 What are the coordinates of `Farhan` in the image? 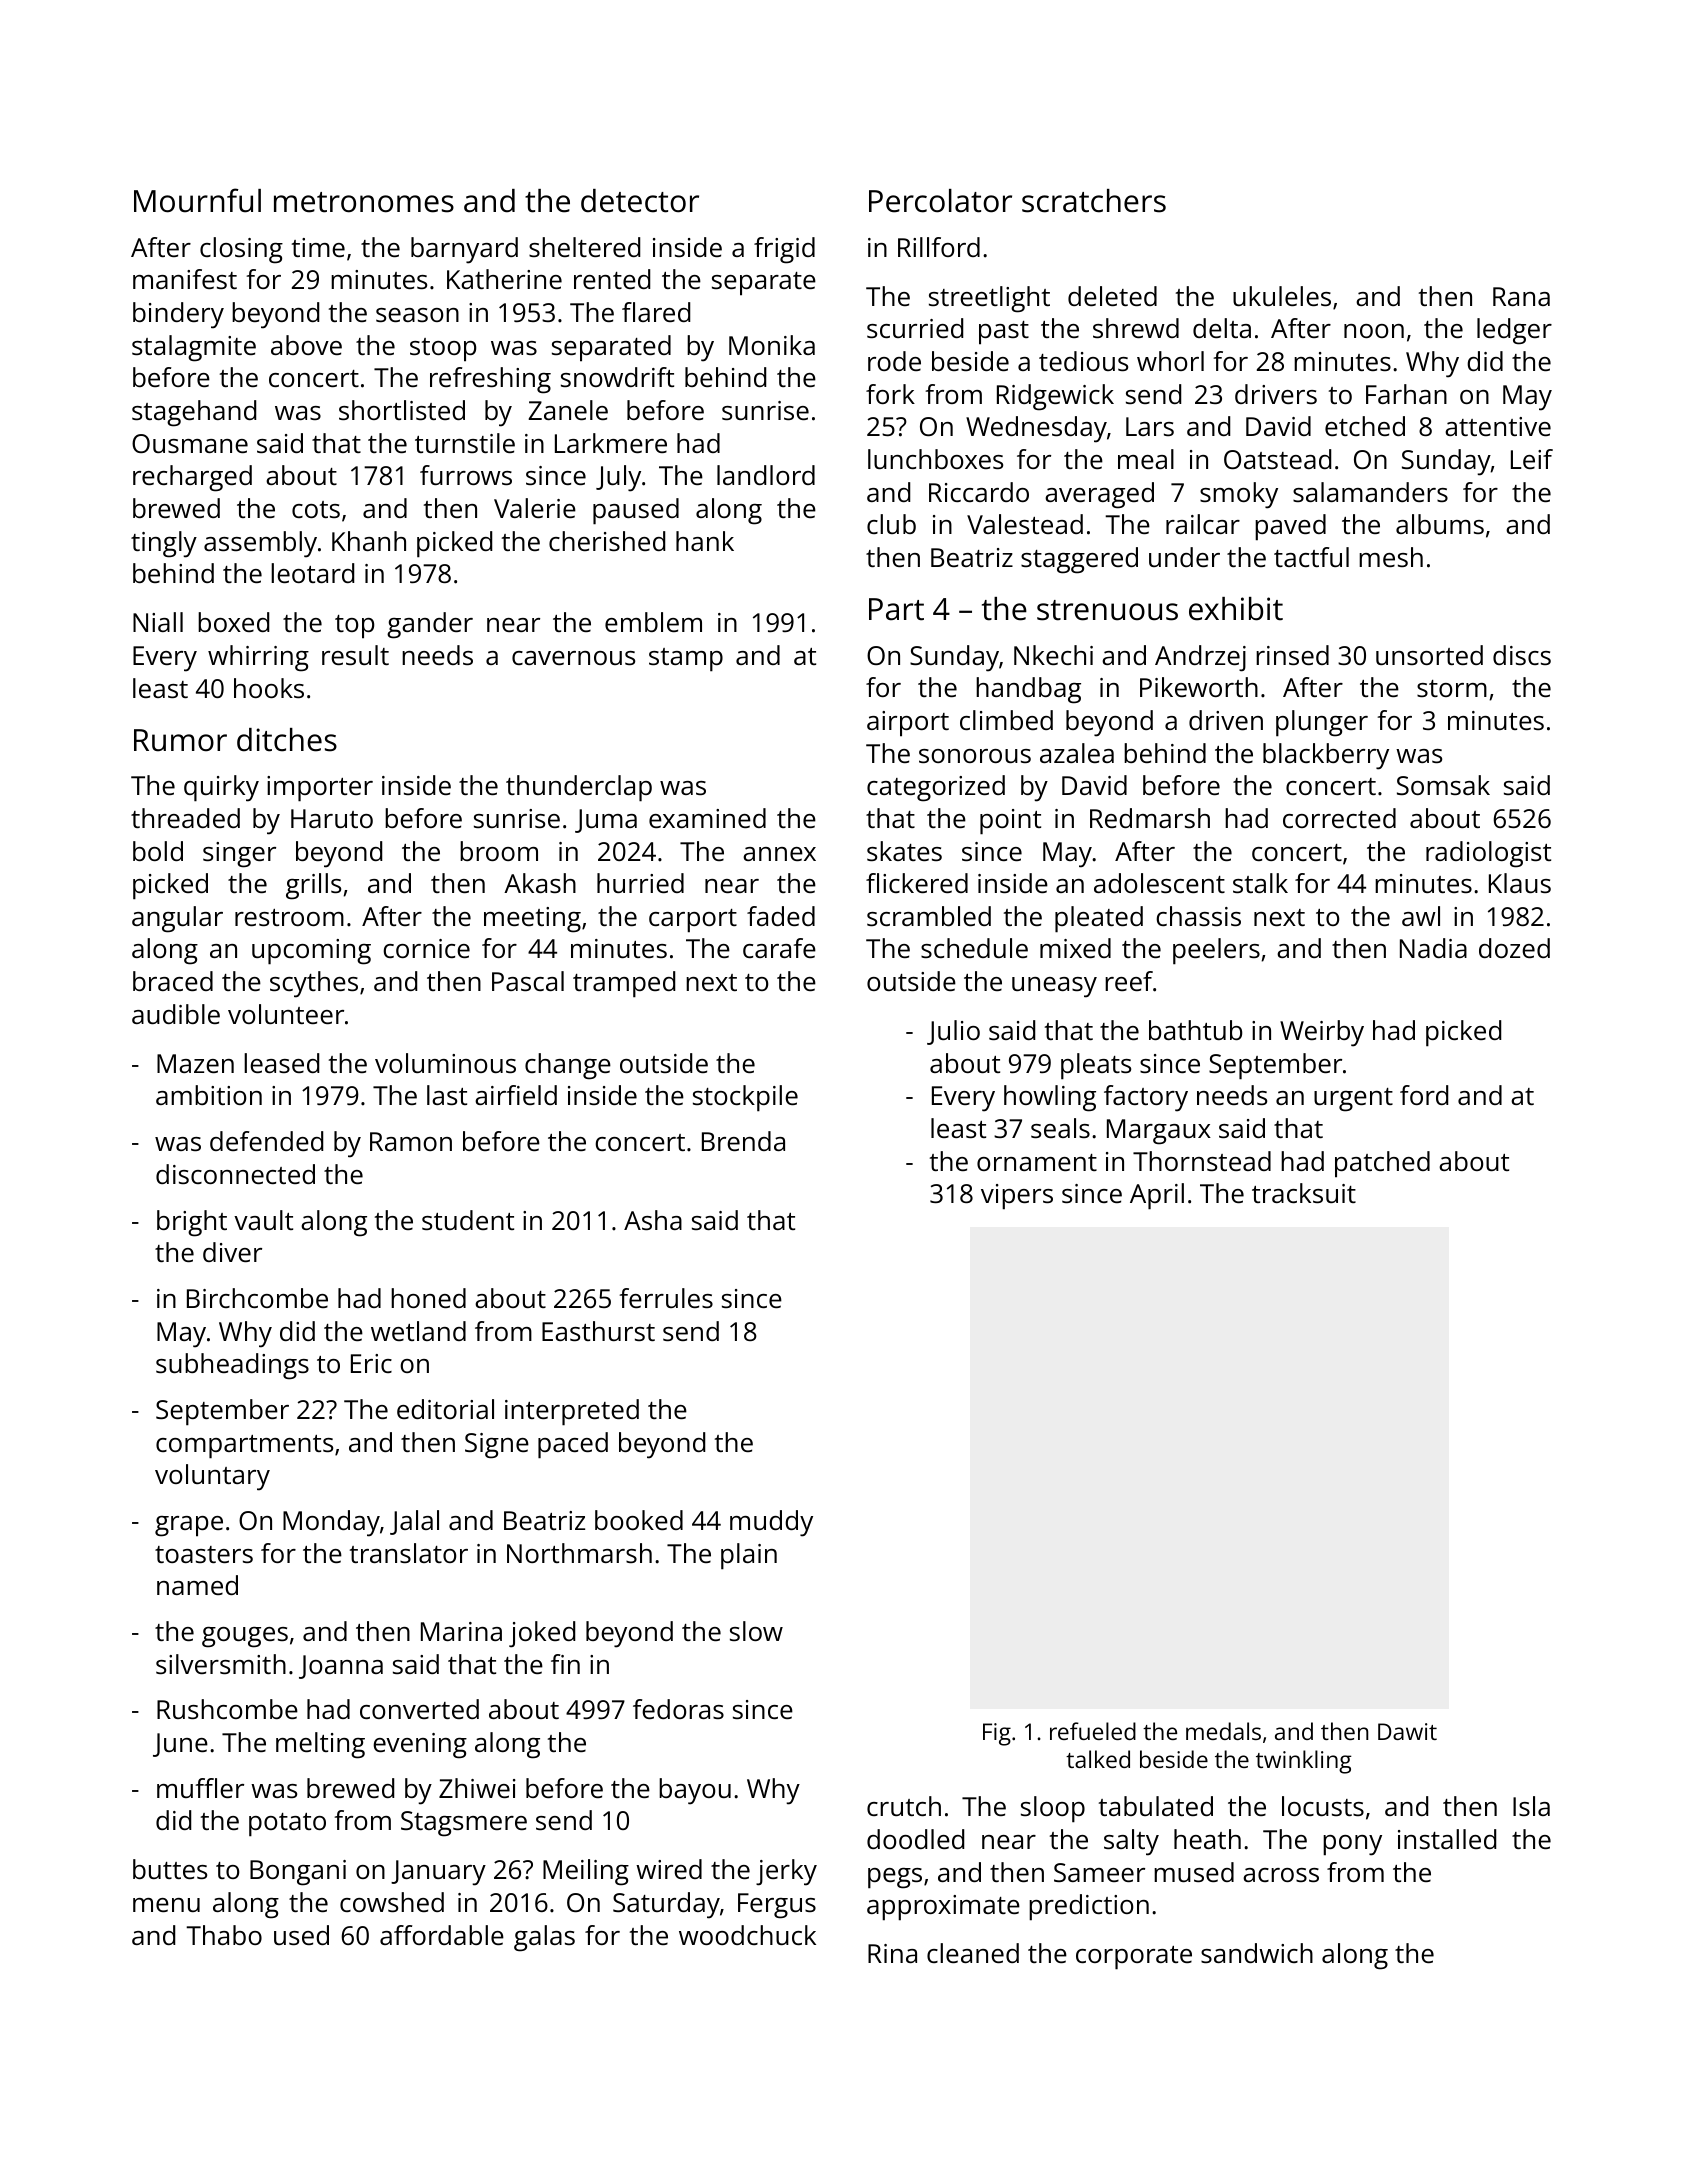 It's located at (1406, 394).
